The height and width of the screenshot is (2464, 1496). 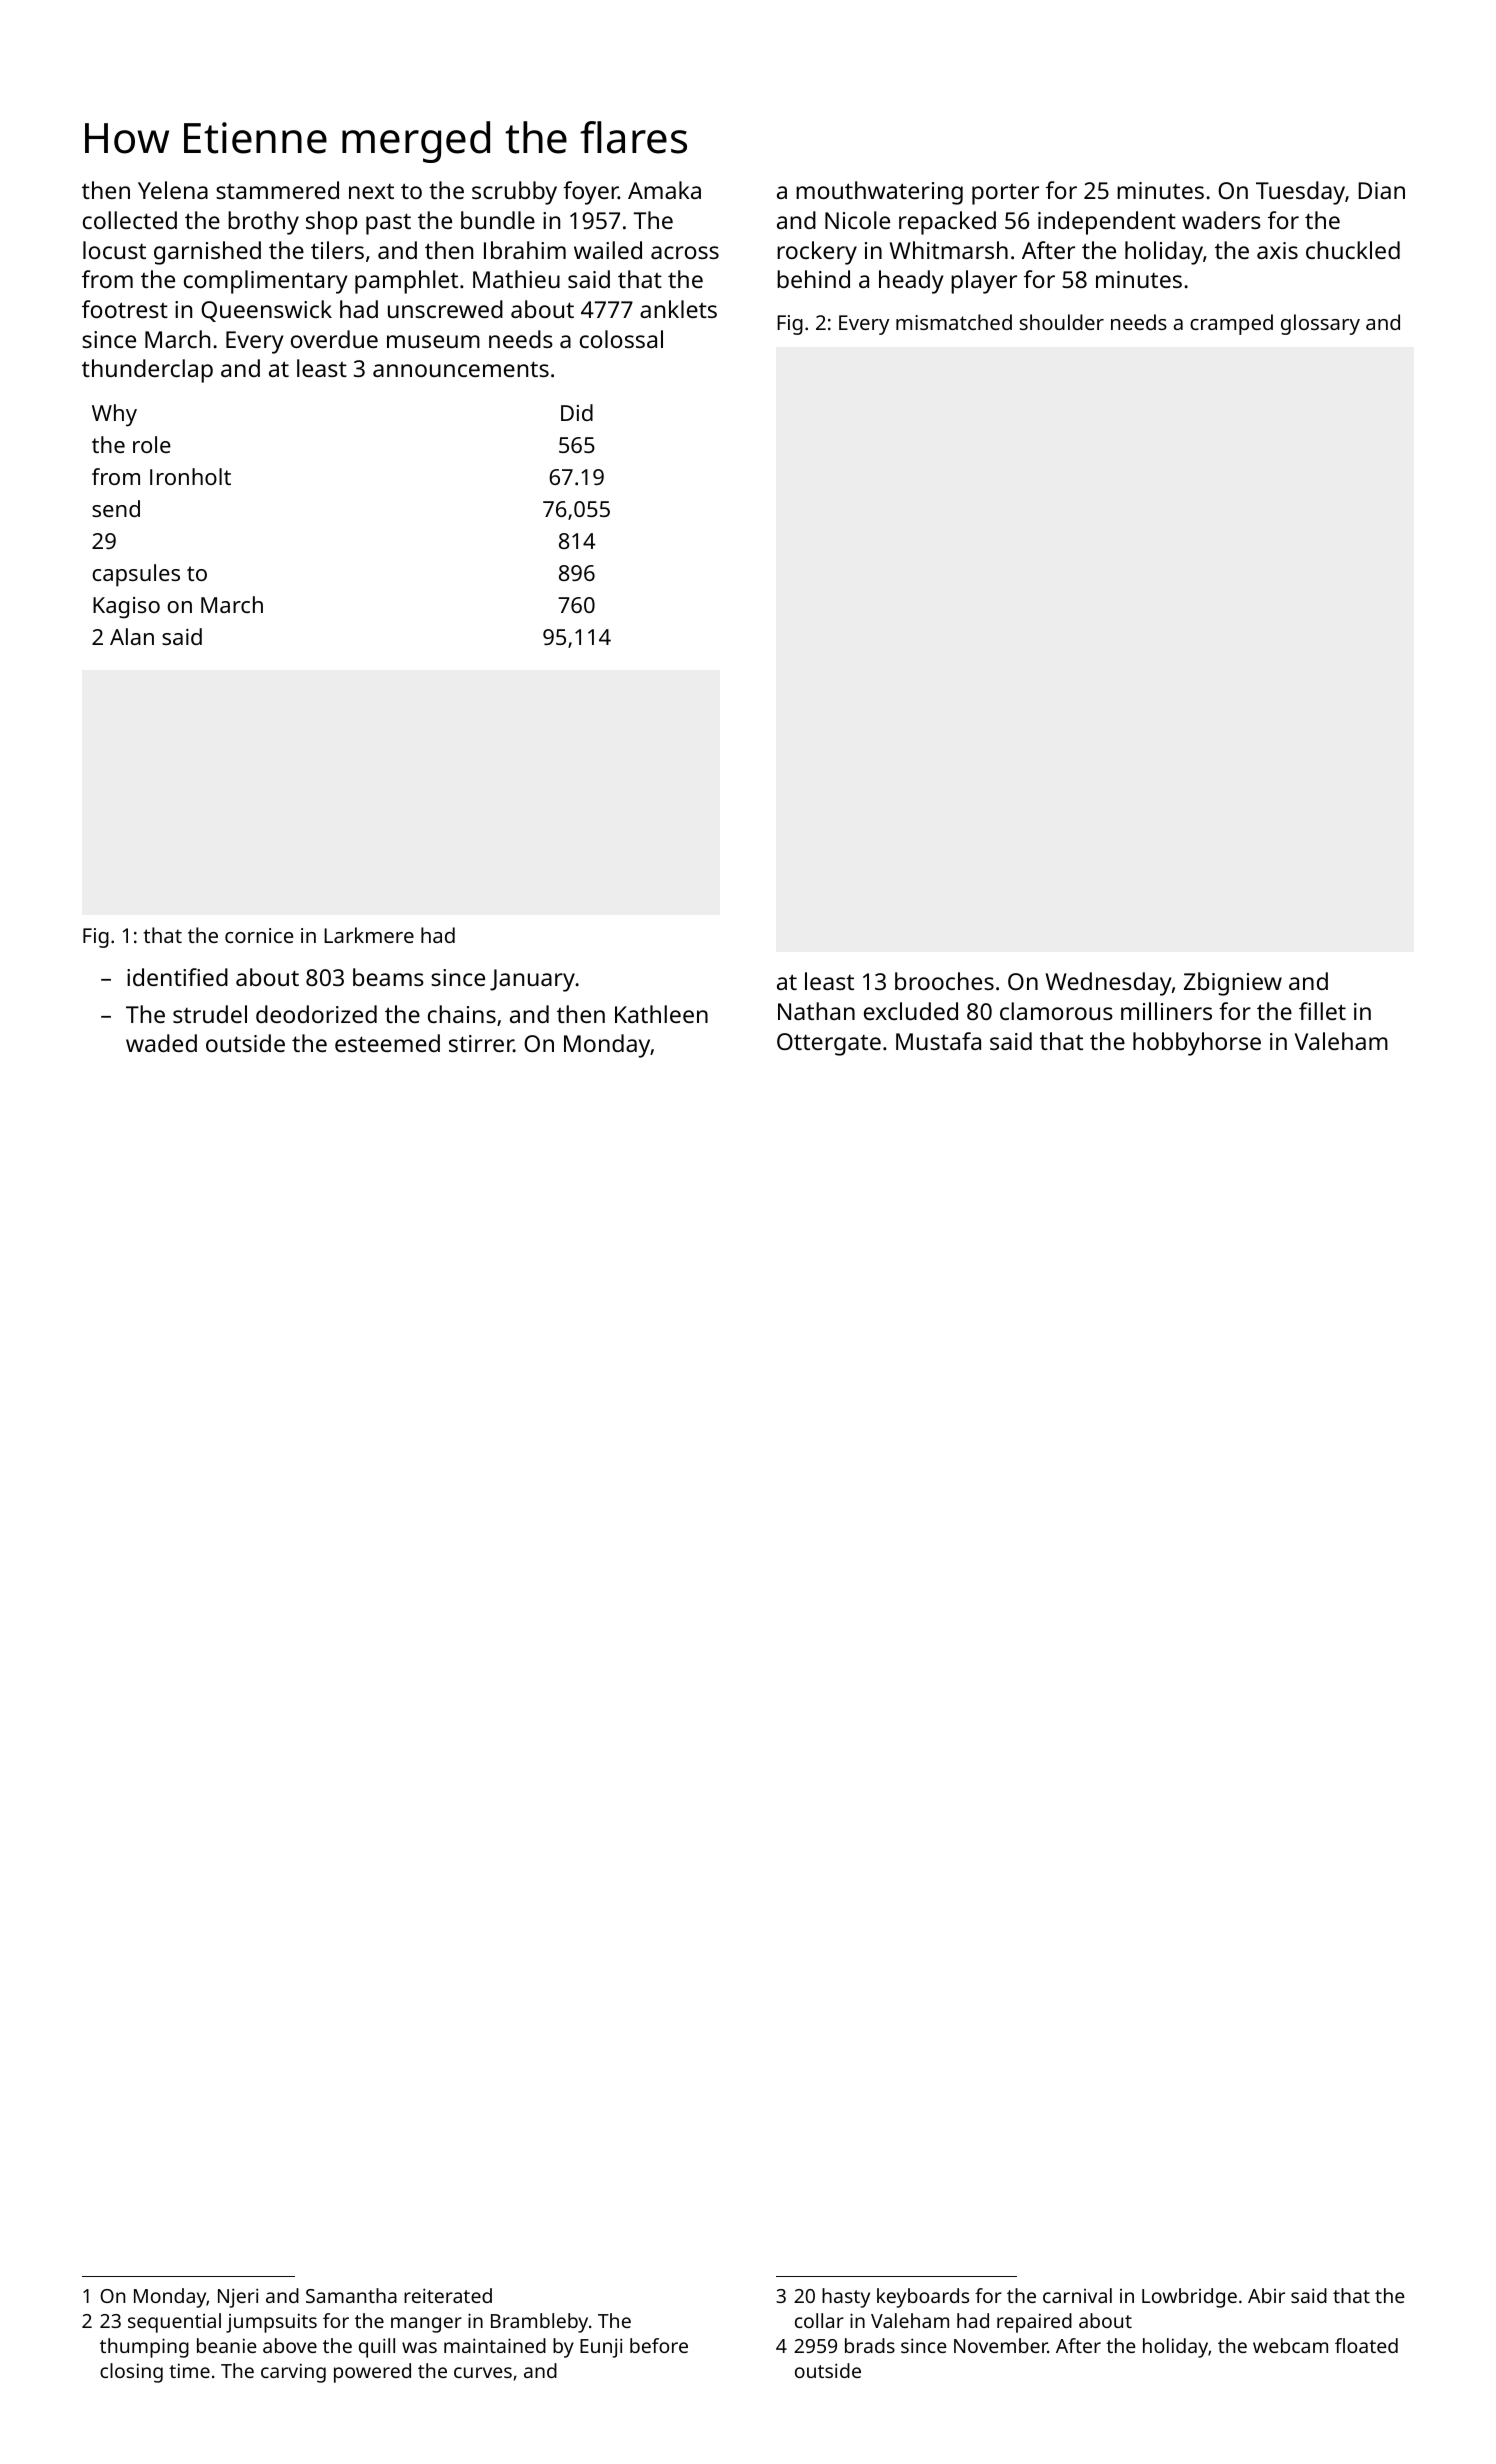 What do you see at coordinates (174, 2323) in the screenshot?
I see `sequential` at bounding box center [174, 2323].
